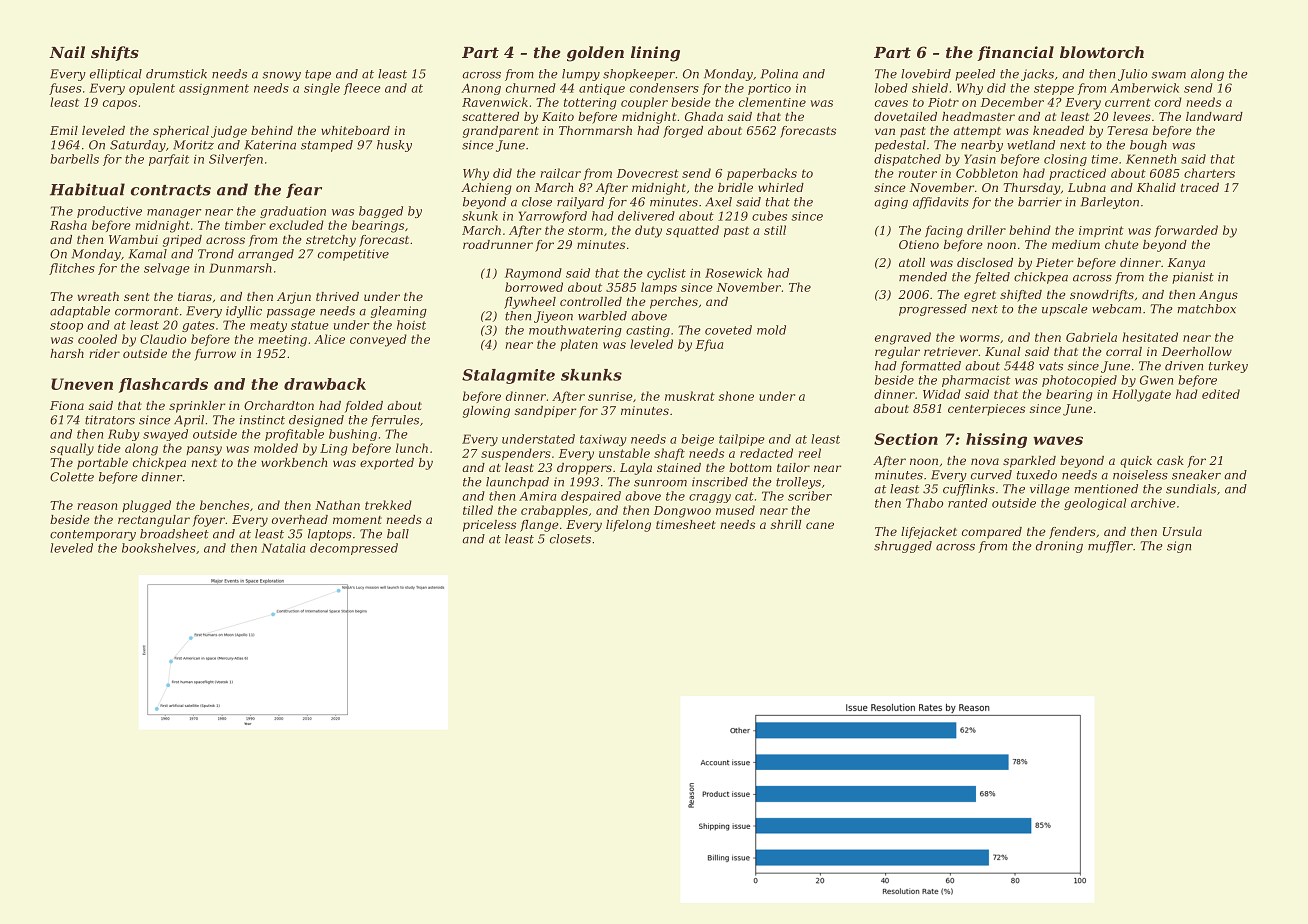 The height and width of the screenshot is (924, 1308). Describe the element at coordinates (216, 254) in the screenshot. I see `Trond` at that location.
